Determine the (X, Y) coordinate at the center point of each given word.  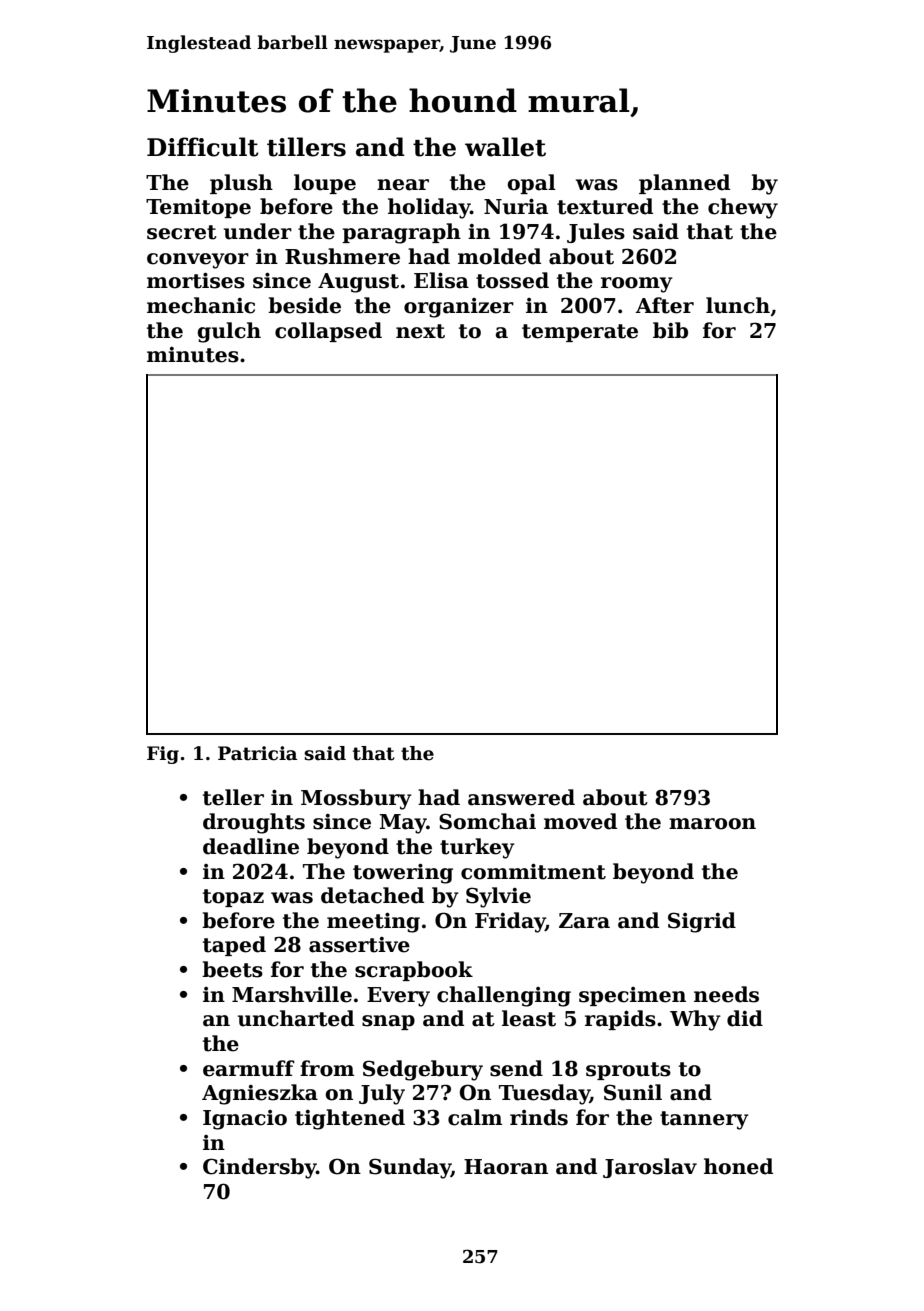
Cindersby (259, 1168)
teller (233, 797)
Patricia (257, 753)
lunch (738, 305)
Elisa (441, 280)
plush (241, 184)
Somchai (487, 821)
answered (521, 797)
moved (580, 821)
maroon (712, 824)
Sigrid (702, 922)
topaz (233, 898)
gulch (229, 332)
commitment (533, 872)
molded (499, 256)
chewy (743, 208)
